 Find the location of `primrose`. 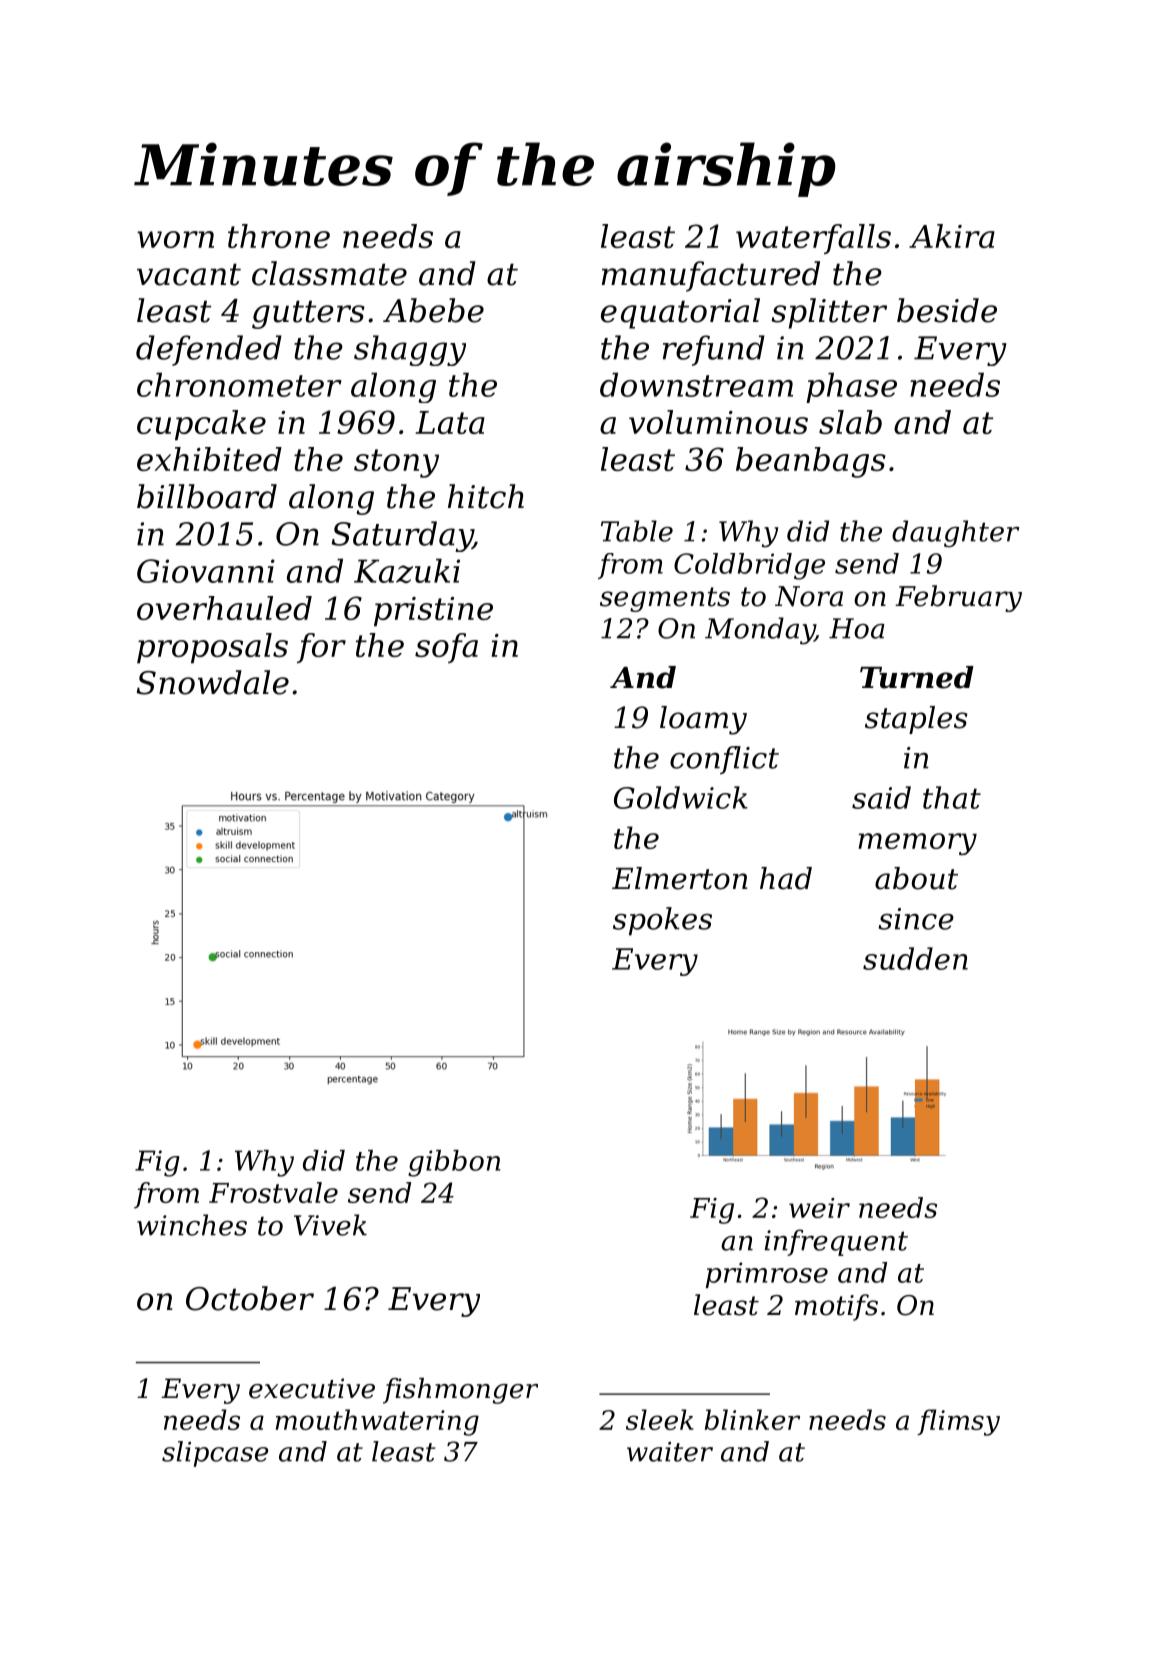

primrose is located at coordinates (767, 1275).
